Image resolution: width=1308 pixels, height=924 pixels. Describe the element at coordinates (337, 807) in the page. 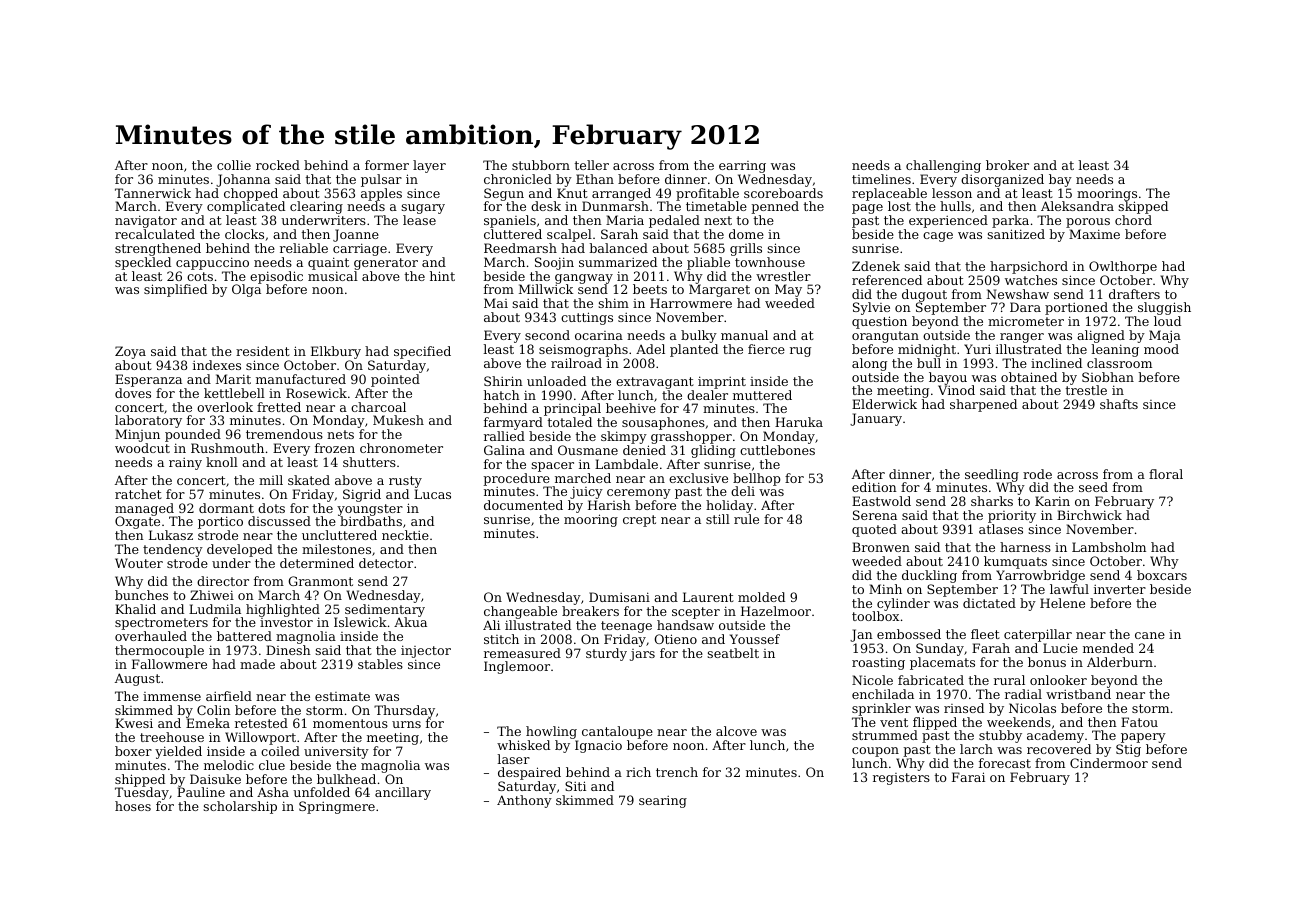

I see `Springmere` at that location.
